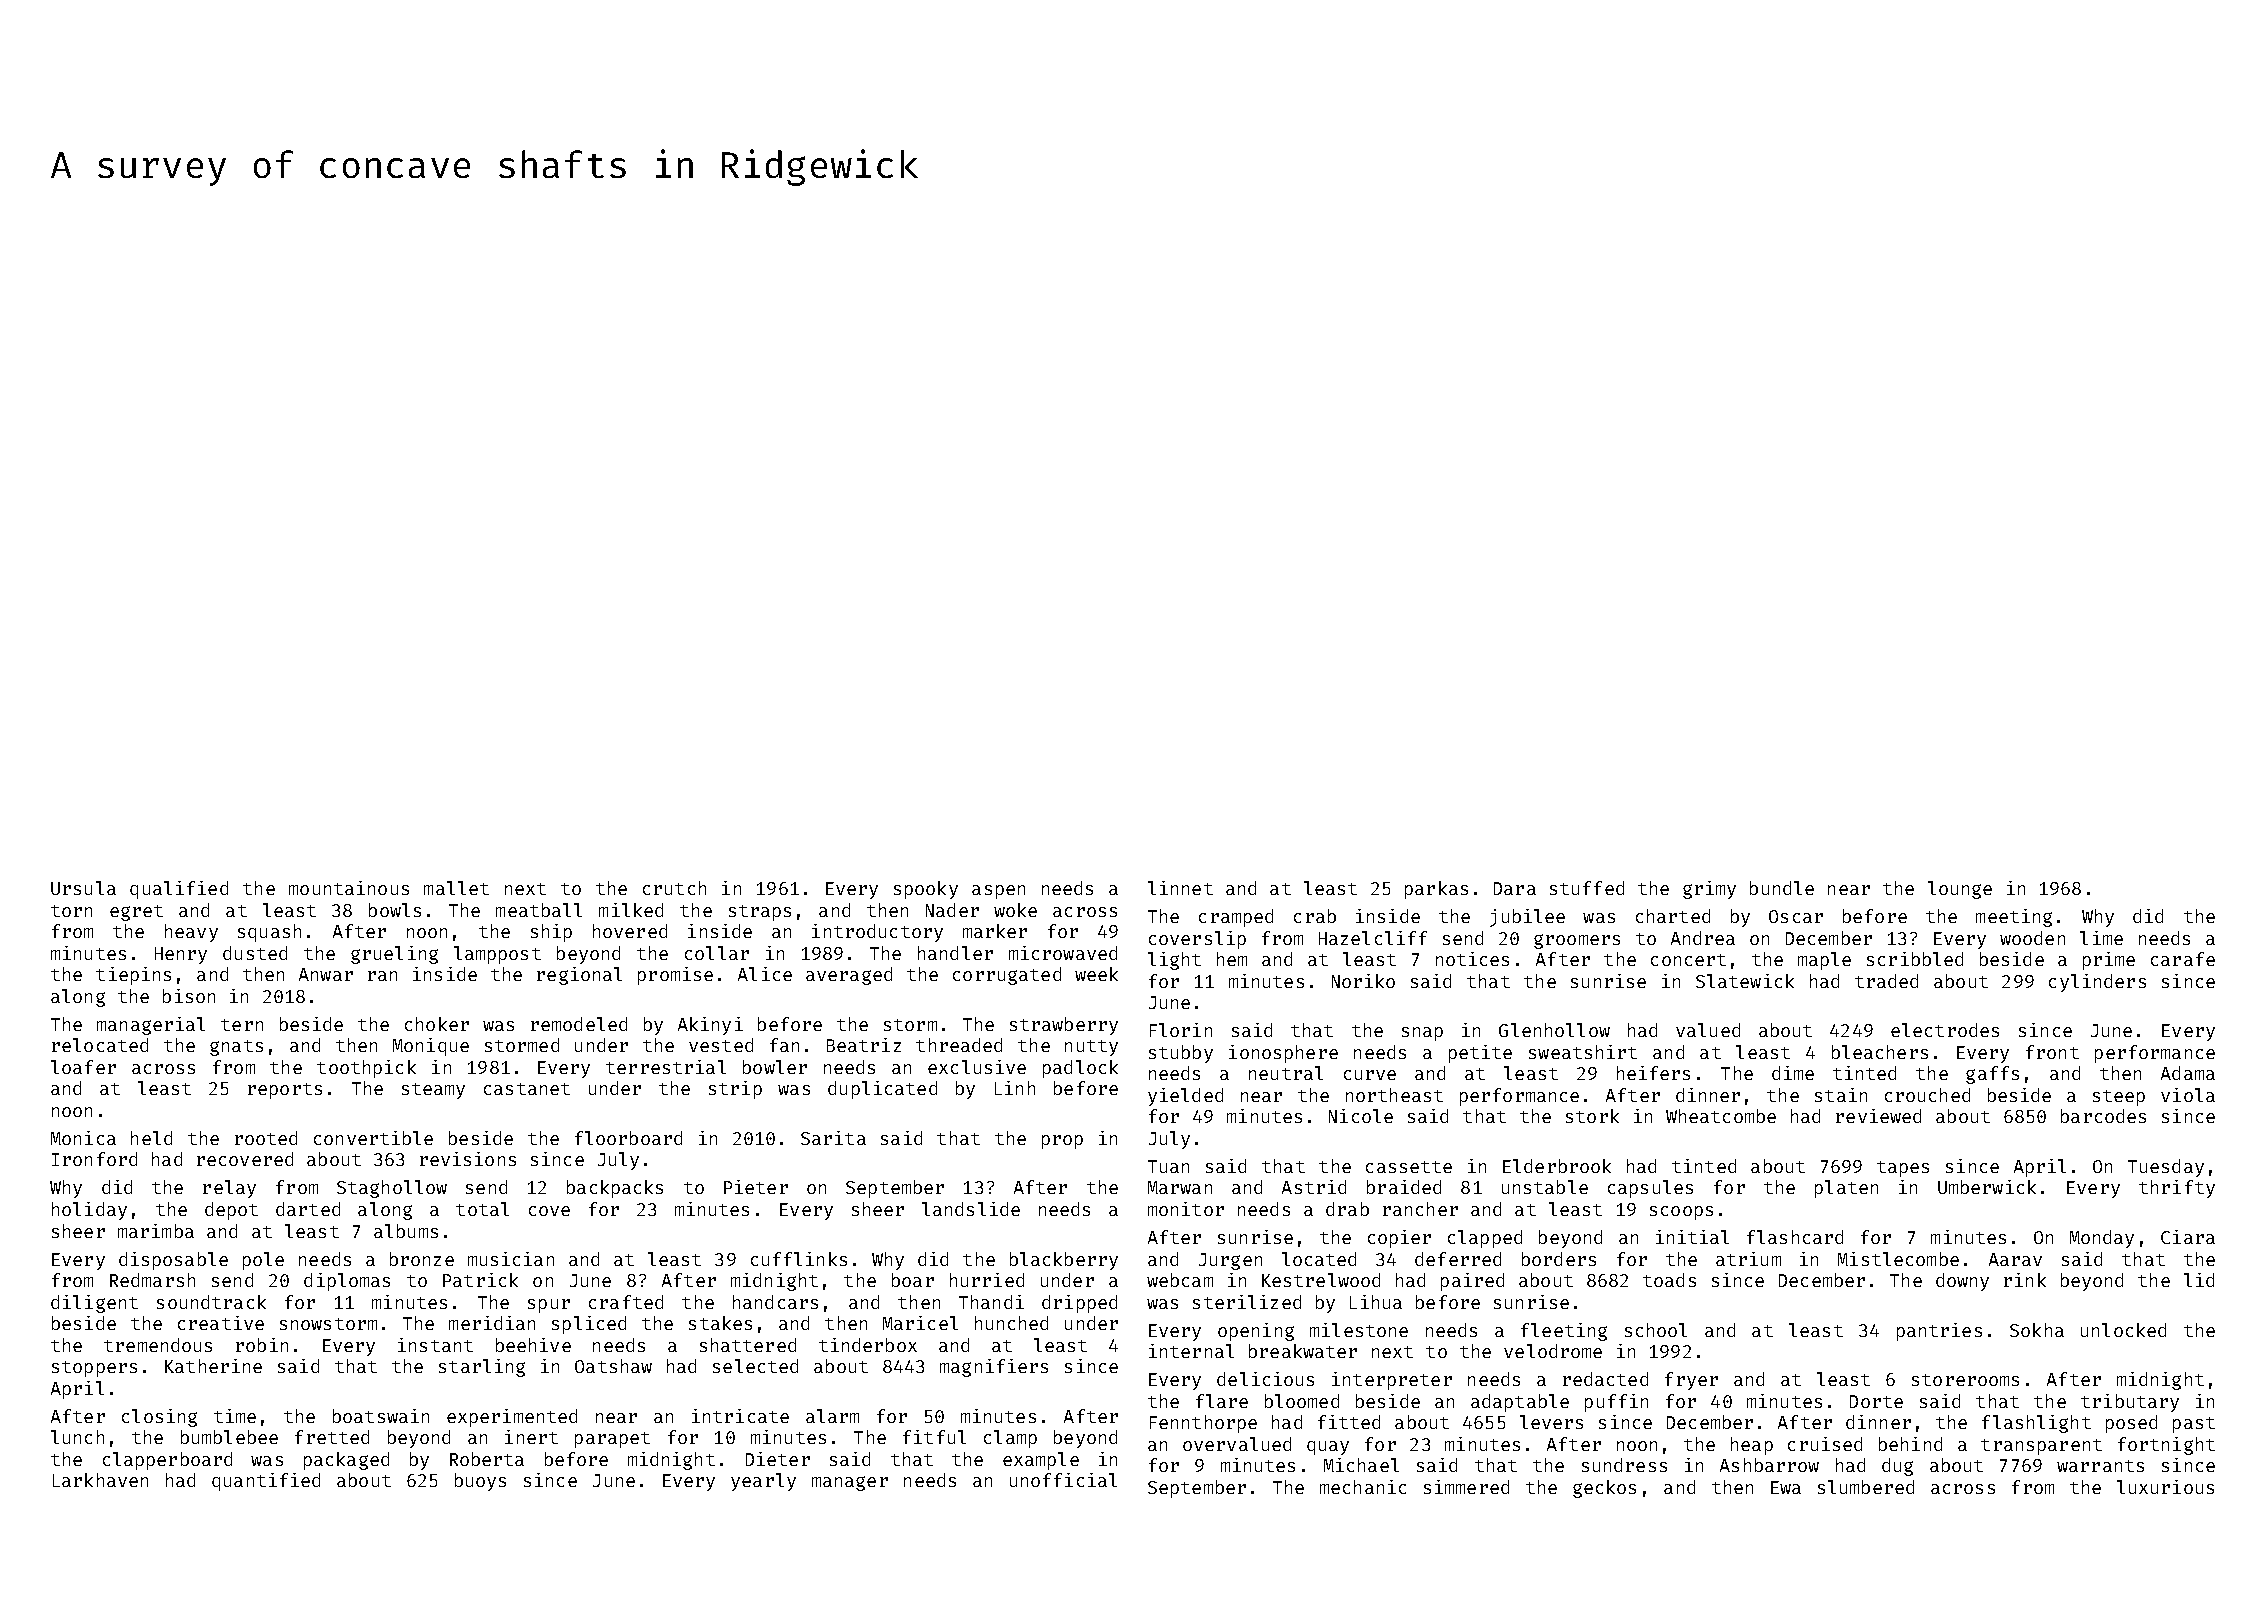  What do you see at coordinates (1653, 1073) in the page?
I see `heifers` at bounding box center [1653, 1073].
